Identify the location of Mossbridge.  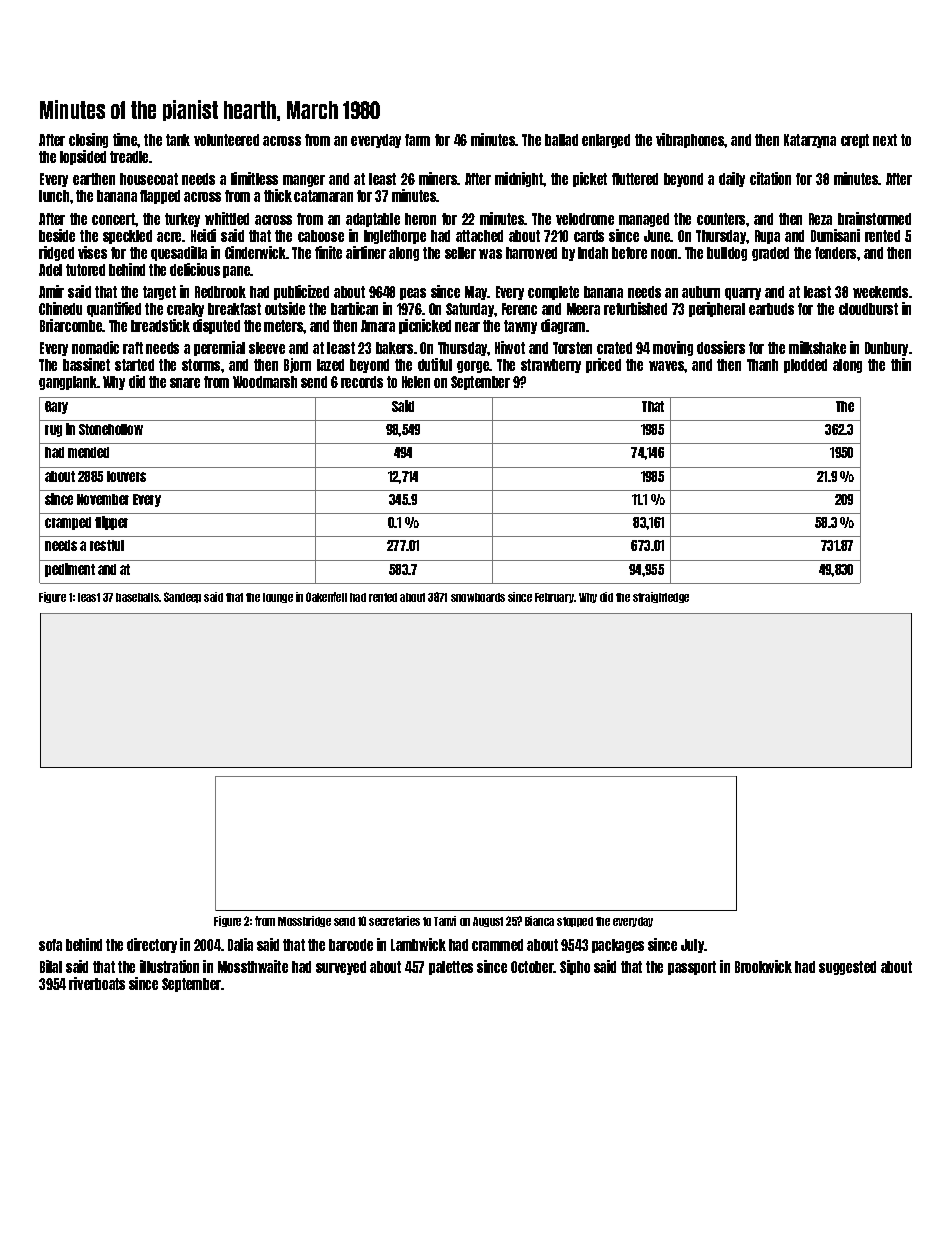
(304, 921).
